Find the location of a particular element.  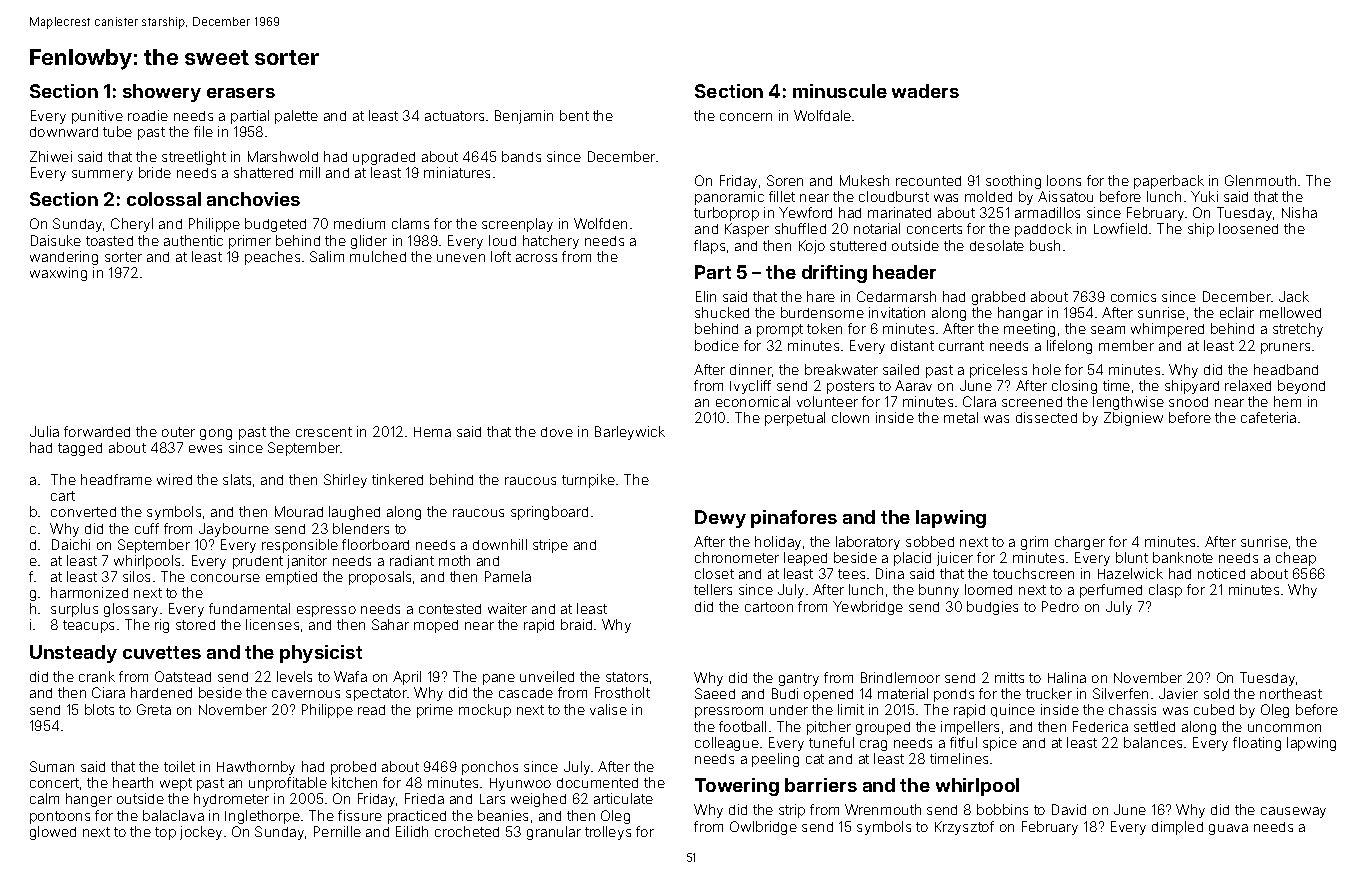

colossal is located at coordinates (164, 199).
